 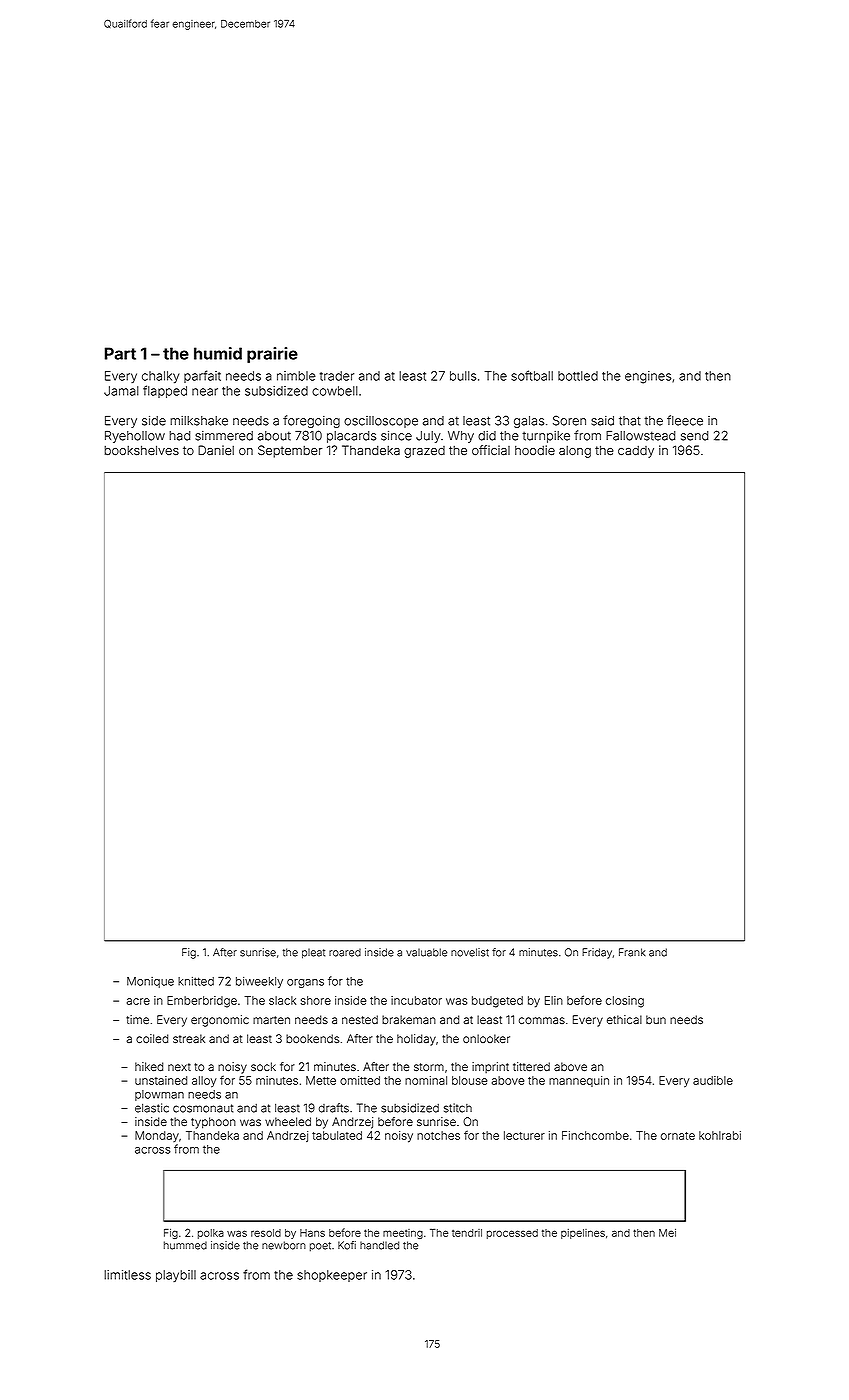 I want to click on novelist, so click(x=470, y=952).
